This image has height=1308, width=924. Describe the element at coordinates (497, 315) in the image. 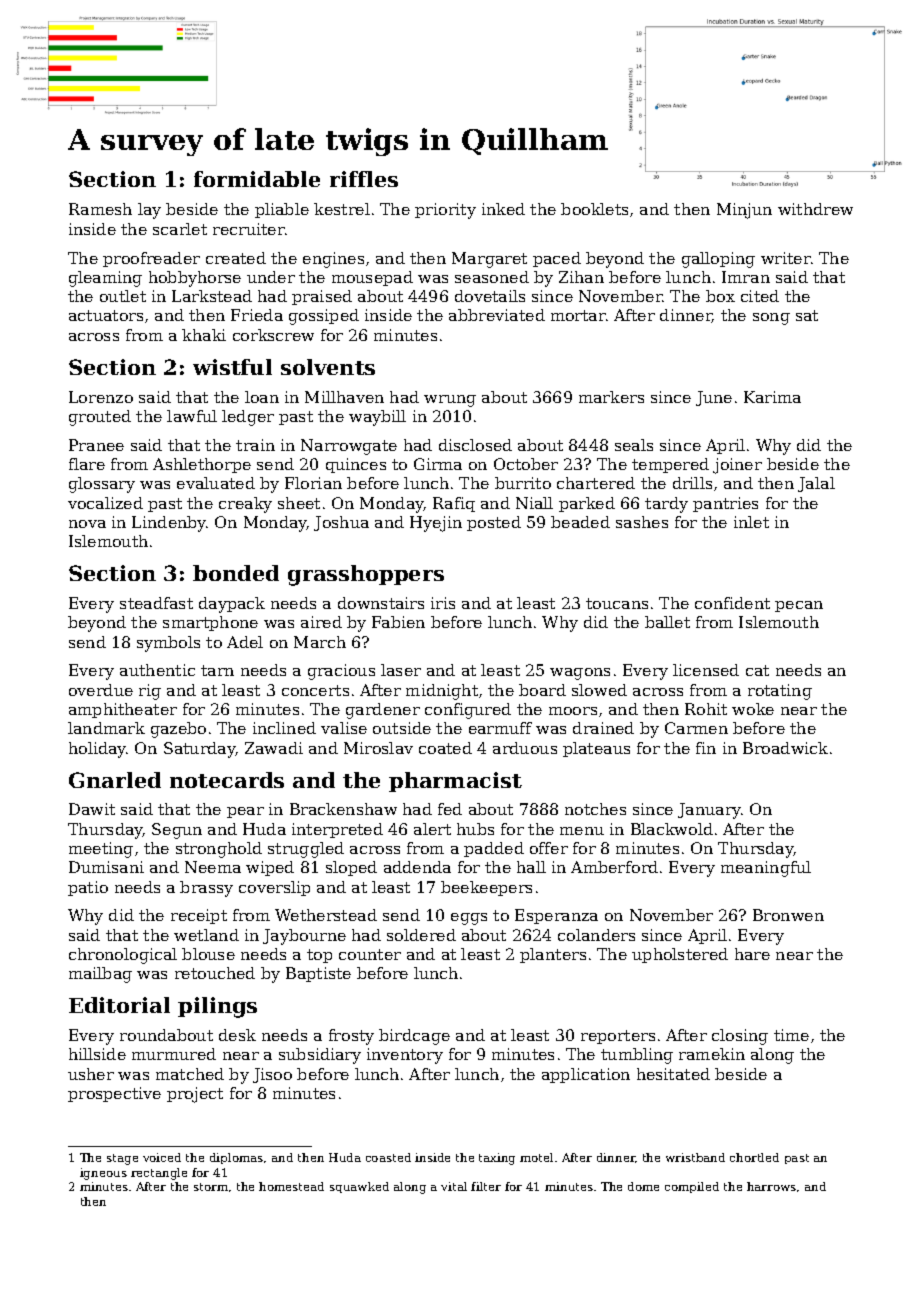

I see `abbreviated` at that location.
